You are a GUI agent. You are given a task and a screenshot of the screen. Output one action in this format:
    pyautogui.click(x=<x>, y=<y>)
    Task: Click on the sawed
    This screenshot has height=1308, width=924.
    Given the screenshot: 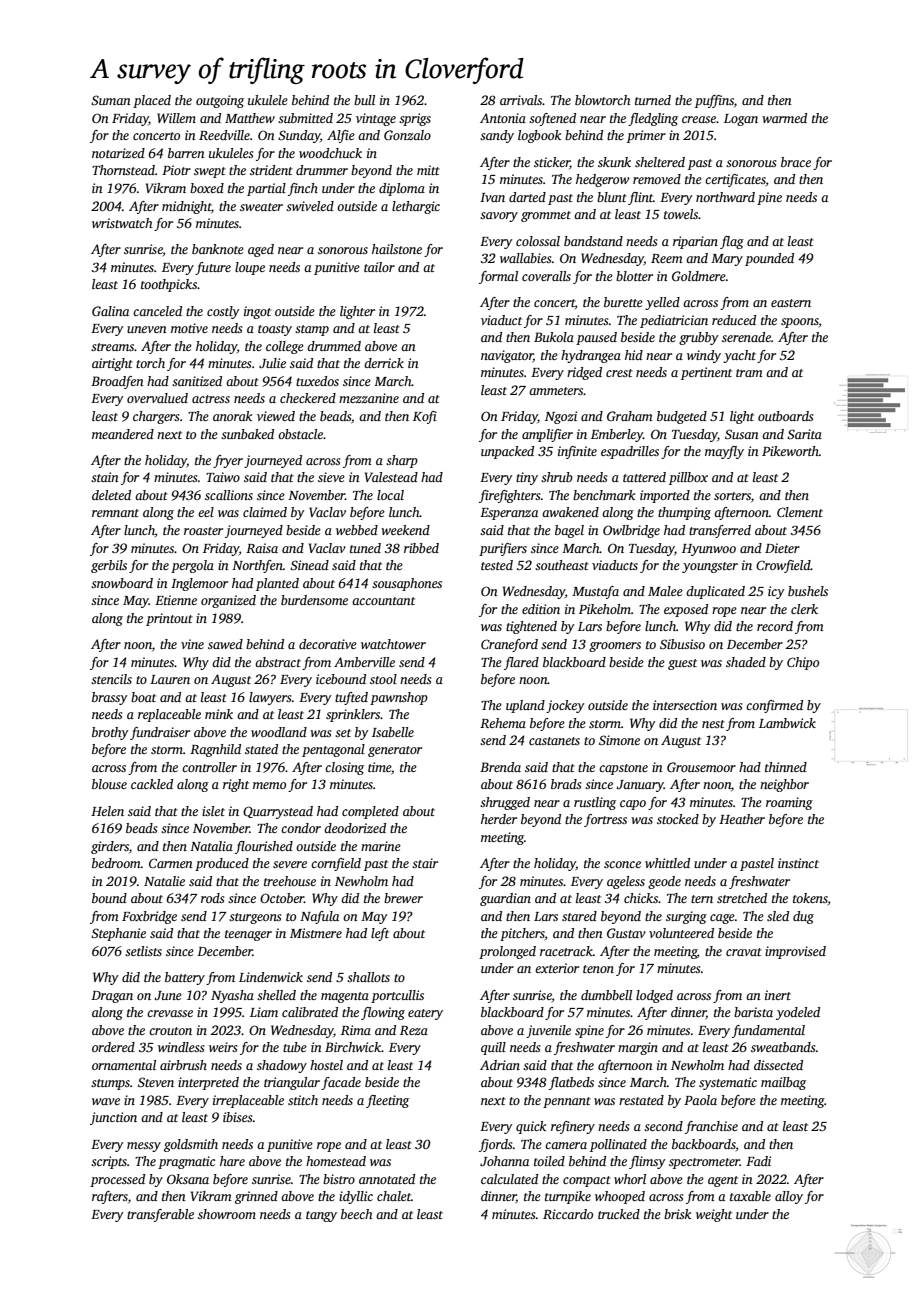 What is the action you would take?
    pyautogui.click(x=225, y=644)
